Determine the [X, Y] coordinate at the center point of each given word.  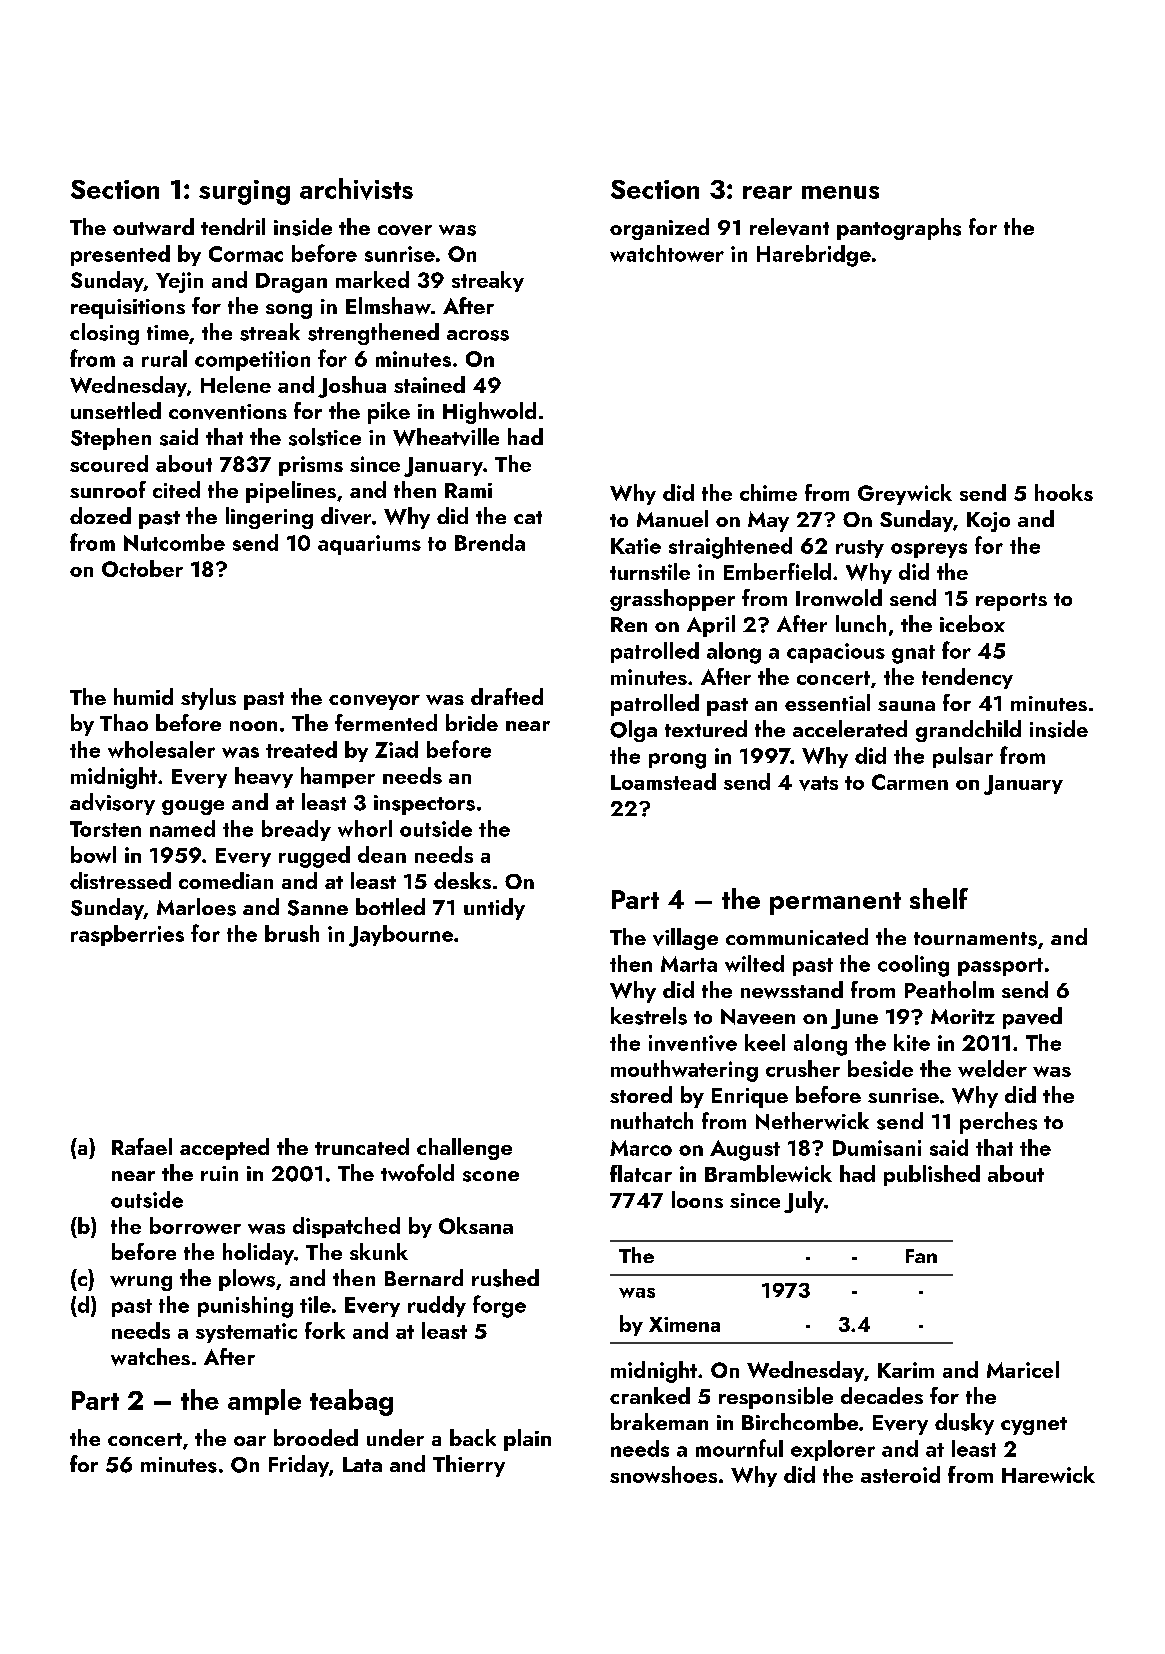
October [142, 568]
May [768, 521]
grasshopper [672, 600]
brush [292, 933]
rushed [505, 1278]
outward [153, 226]
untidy [494, 909]
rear [767, 192]
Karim [906, 1370]
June [854, 1019]
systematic [246, 1333]
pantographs [899, 229]
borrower [195, 1225]
